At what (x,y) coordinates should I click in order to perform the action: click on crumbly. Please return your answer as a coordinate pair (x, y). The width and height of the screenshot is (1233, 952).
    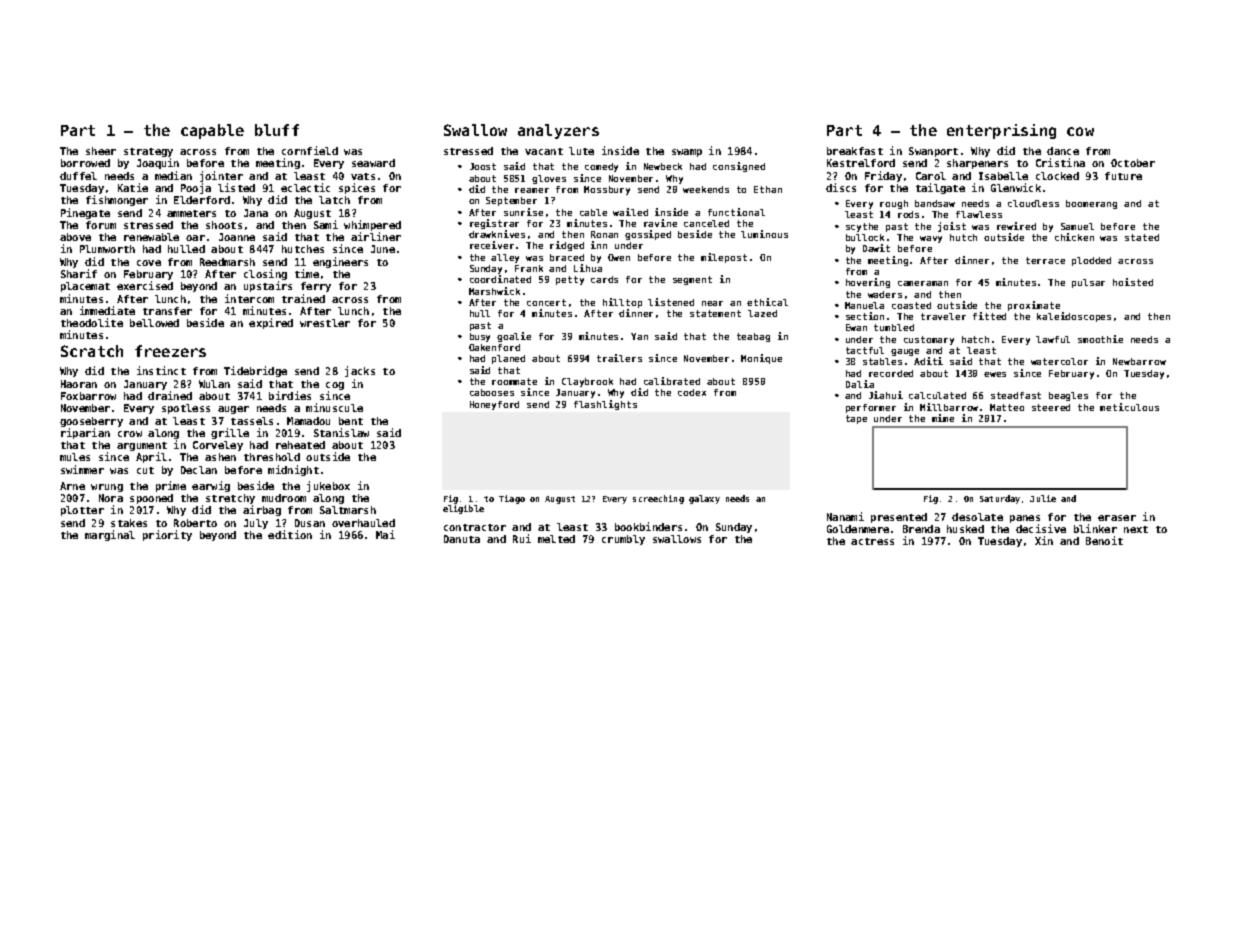
    Looking at the image, I should click on (623, 540).
